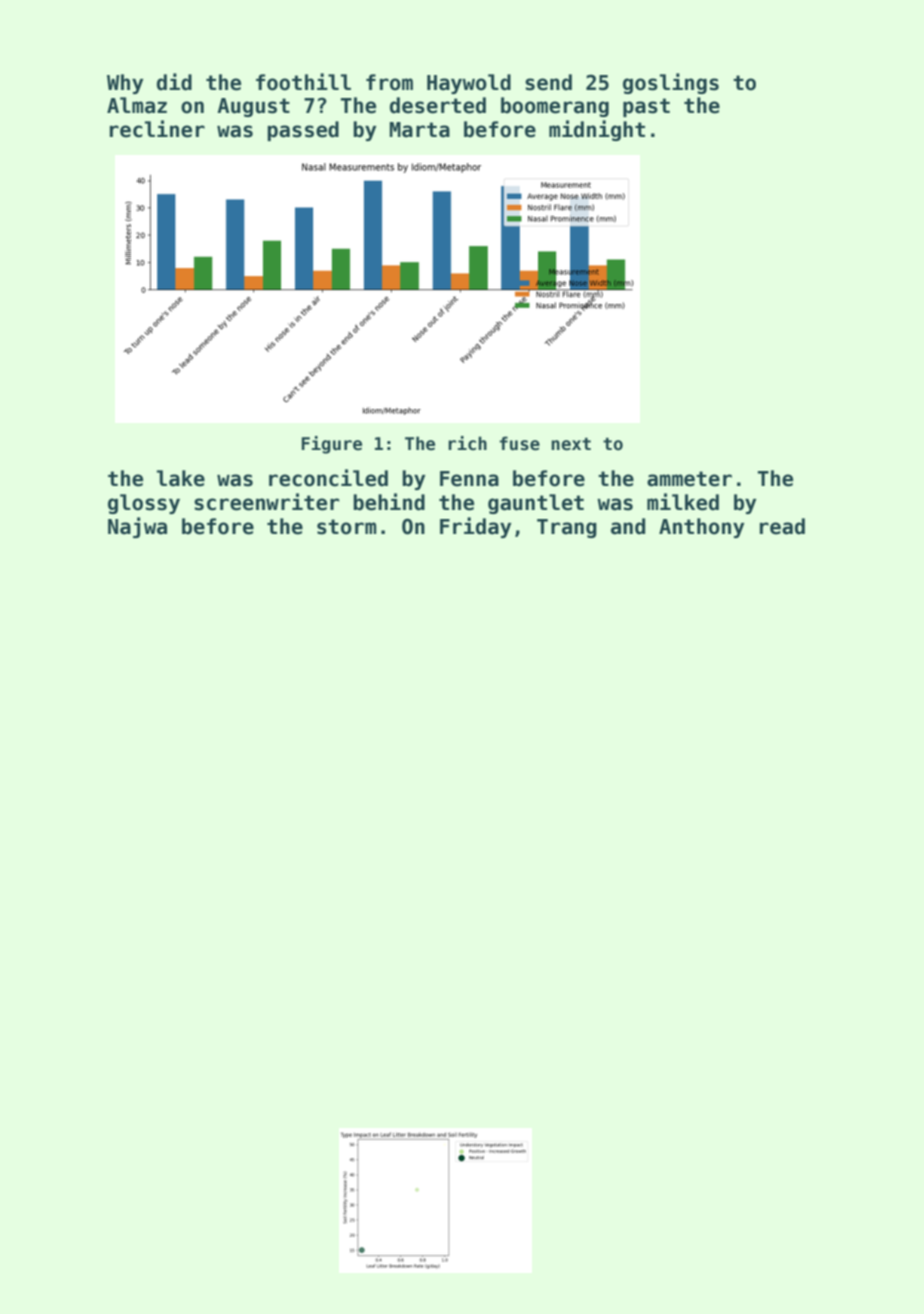  I want to click on rich, so click(467, 443).
